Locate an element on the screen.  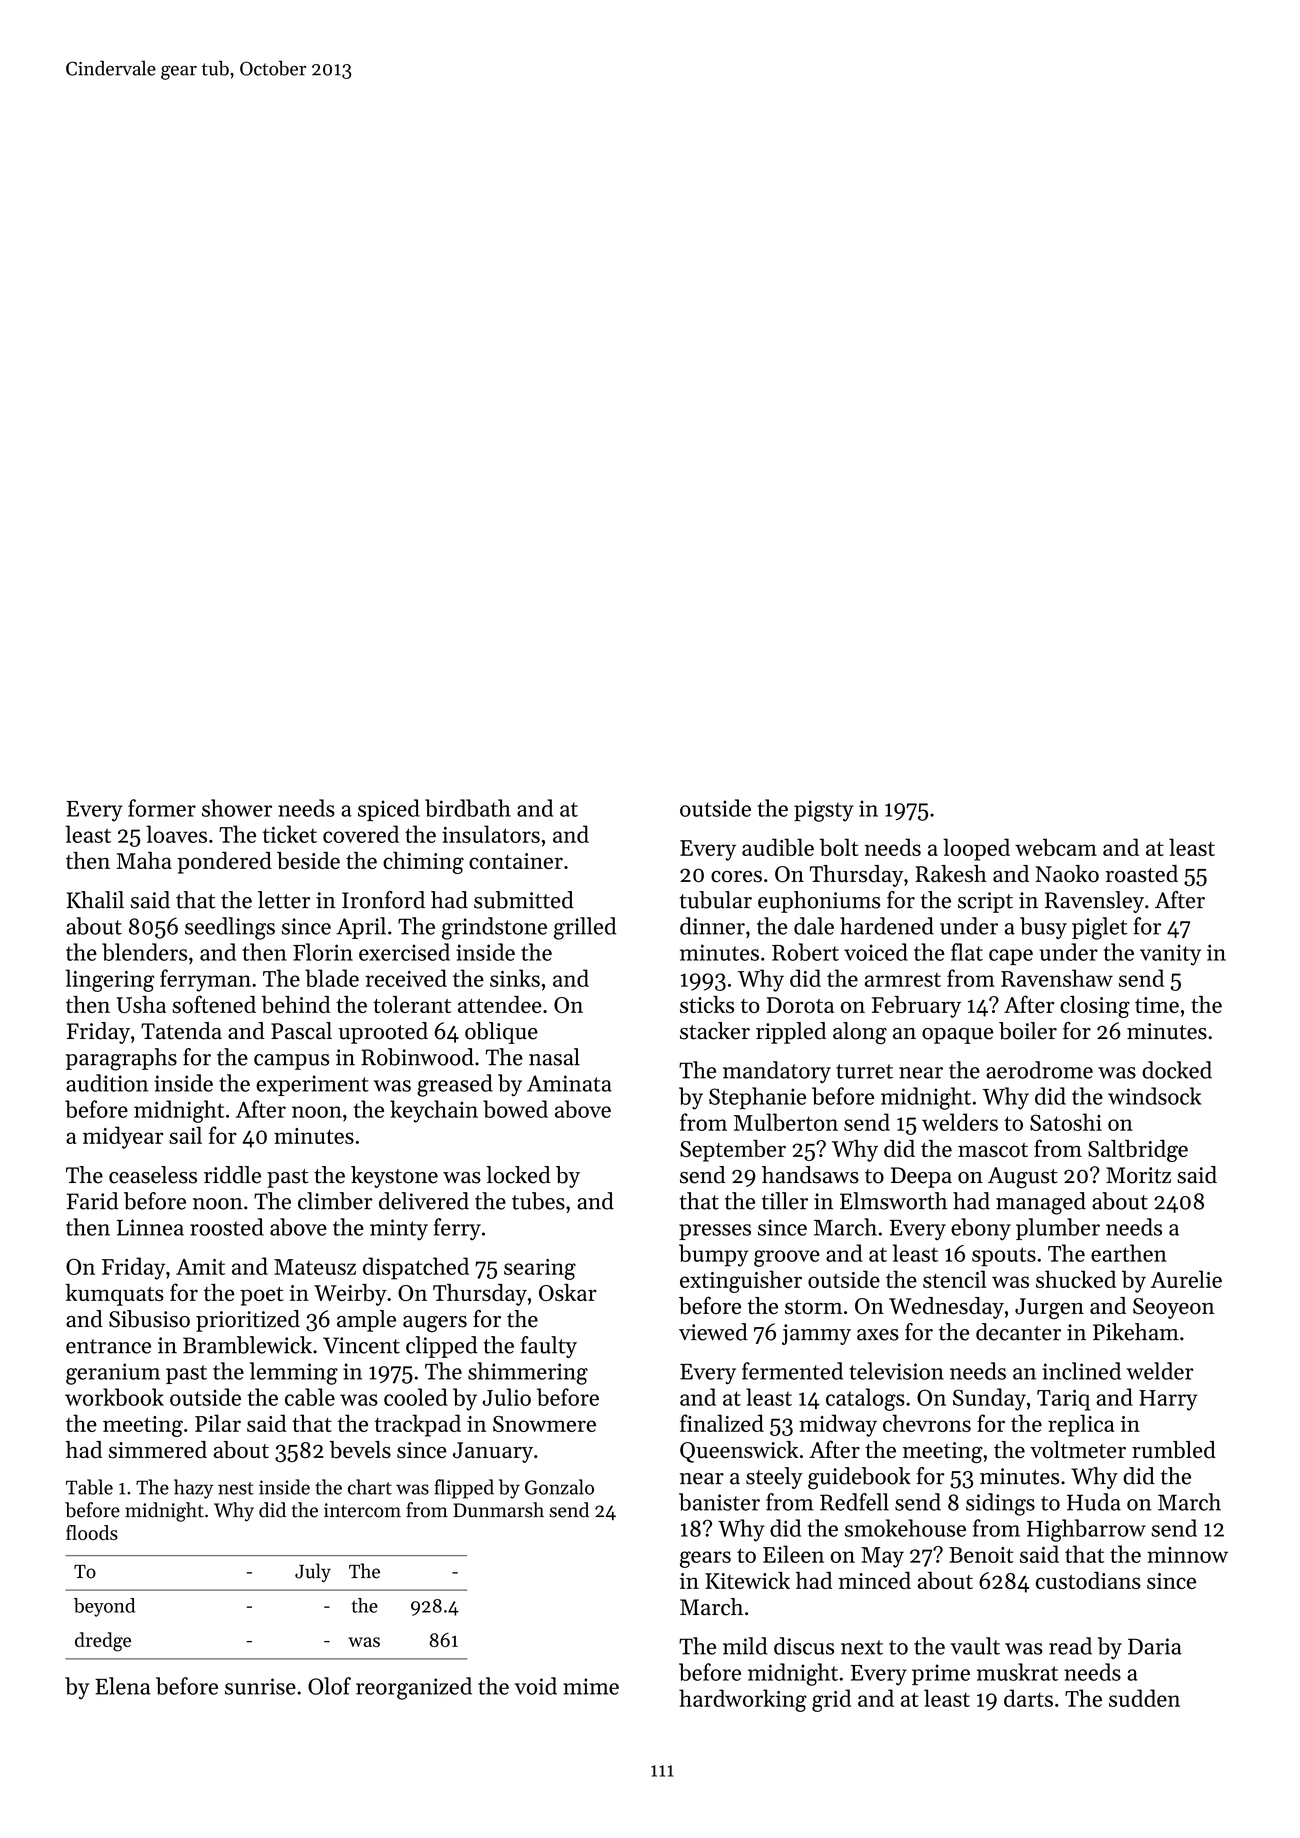
reorganized is located at coordinates (414, 1688).
